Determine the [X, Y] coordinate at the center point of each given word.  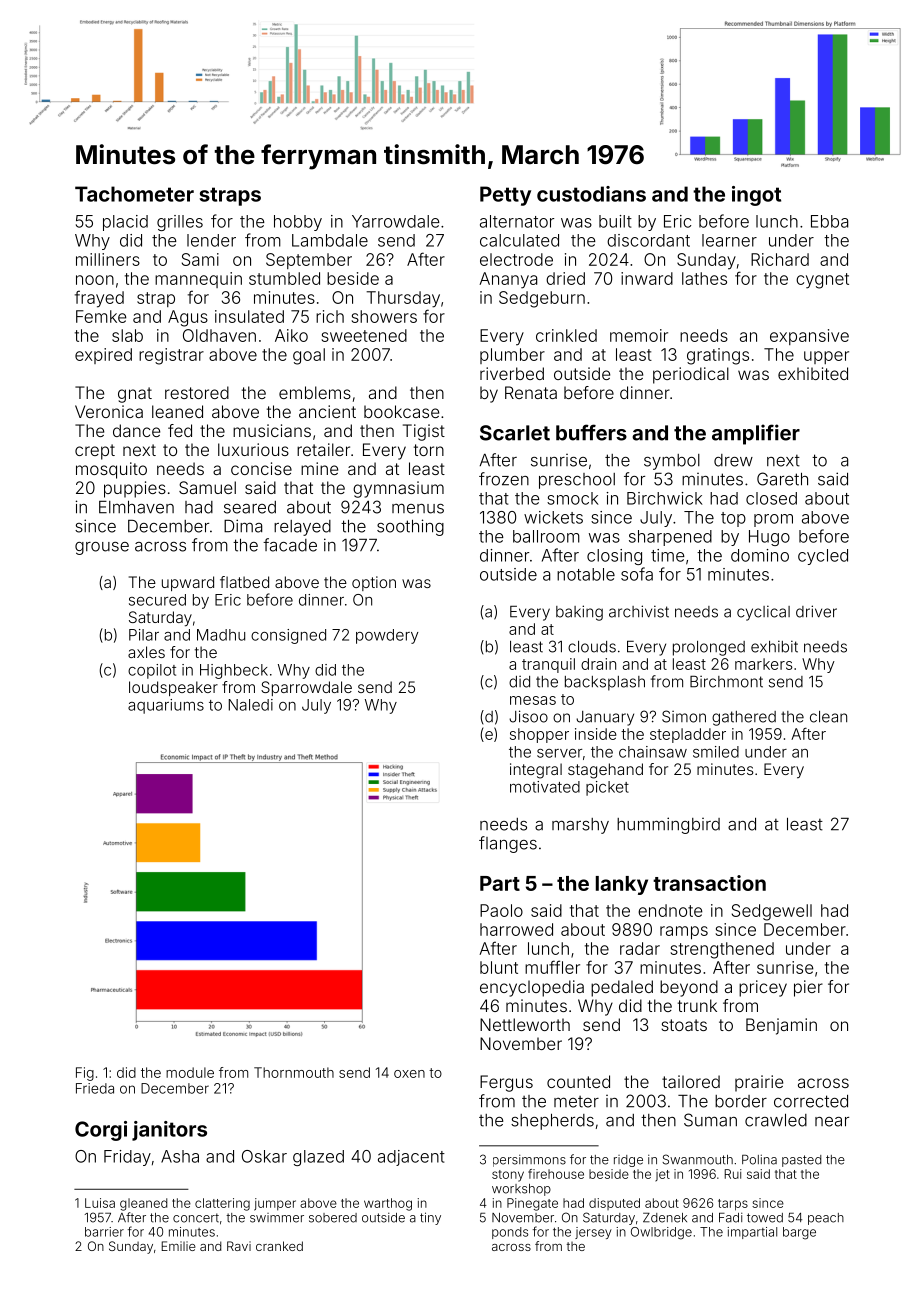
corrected [811, 1101]
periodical [691, 375]
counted [578, 1081]
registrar [171, 356]
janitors [169, 1131]
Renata [531, 392]
